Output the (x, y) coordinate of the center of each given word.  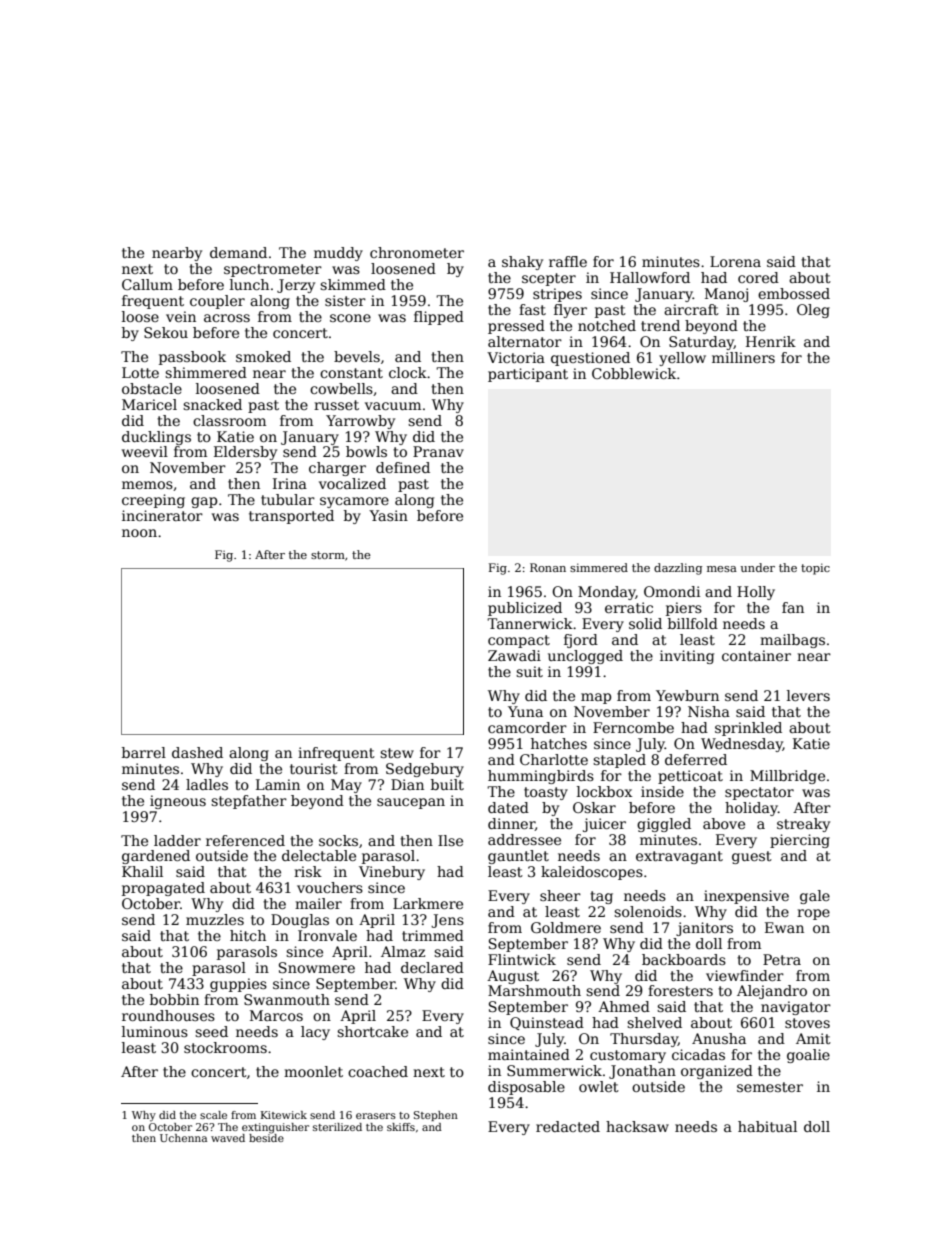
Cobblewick (634, 373)
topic (815, 569)
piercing (800, 841)
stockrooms (225, 1047)
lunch (249, 284)
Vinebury (392, 873)
